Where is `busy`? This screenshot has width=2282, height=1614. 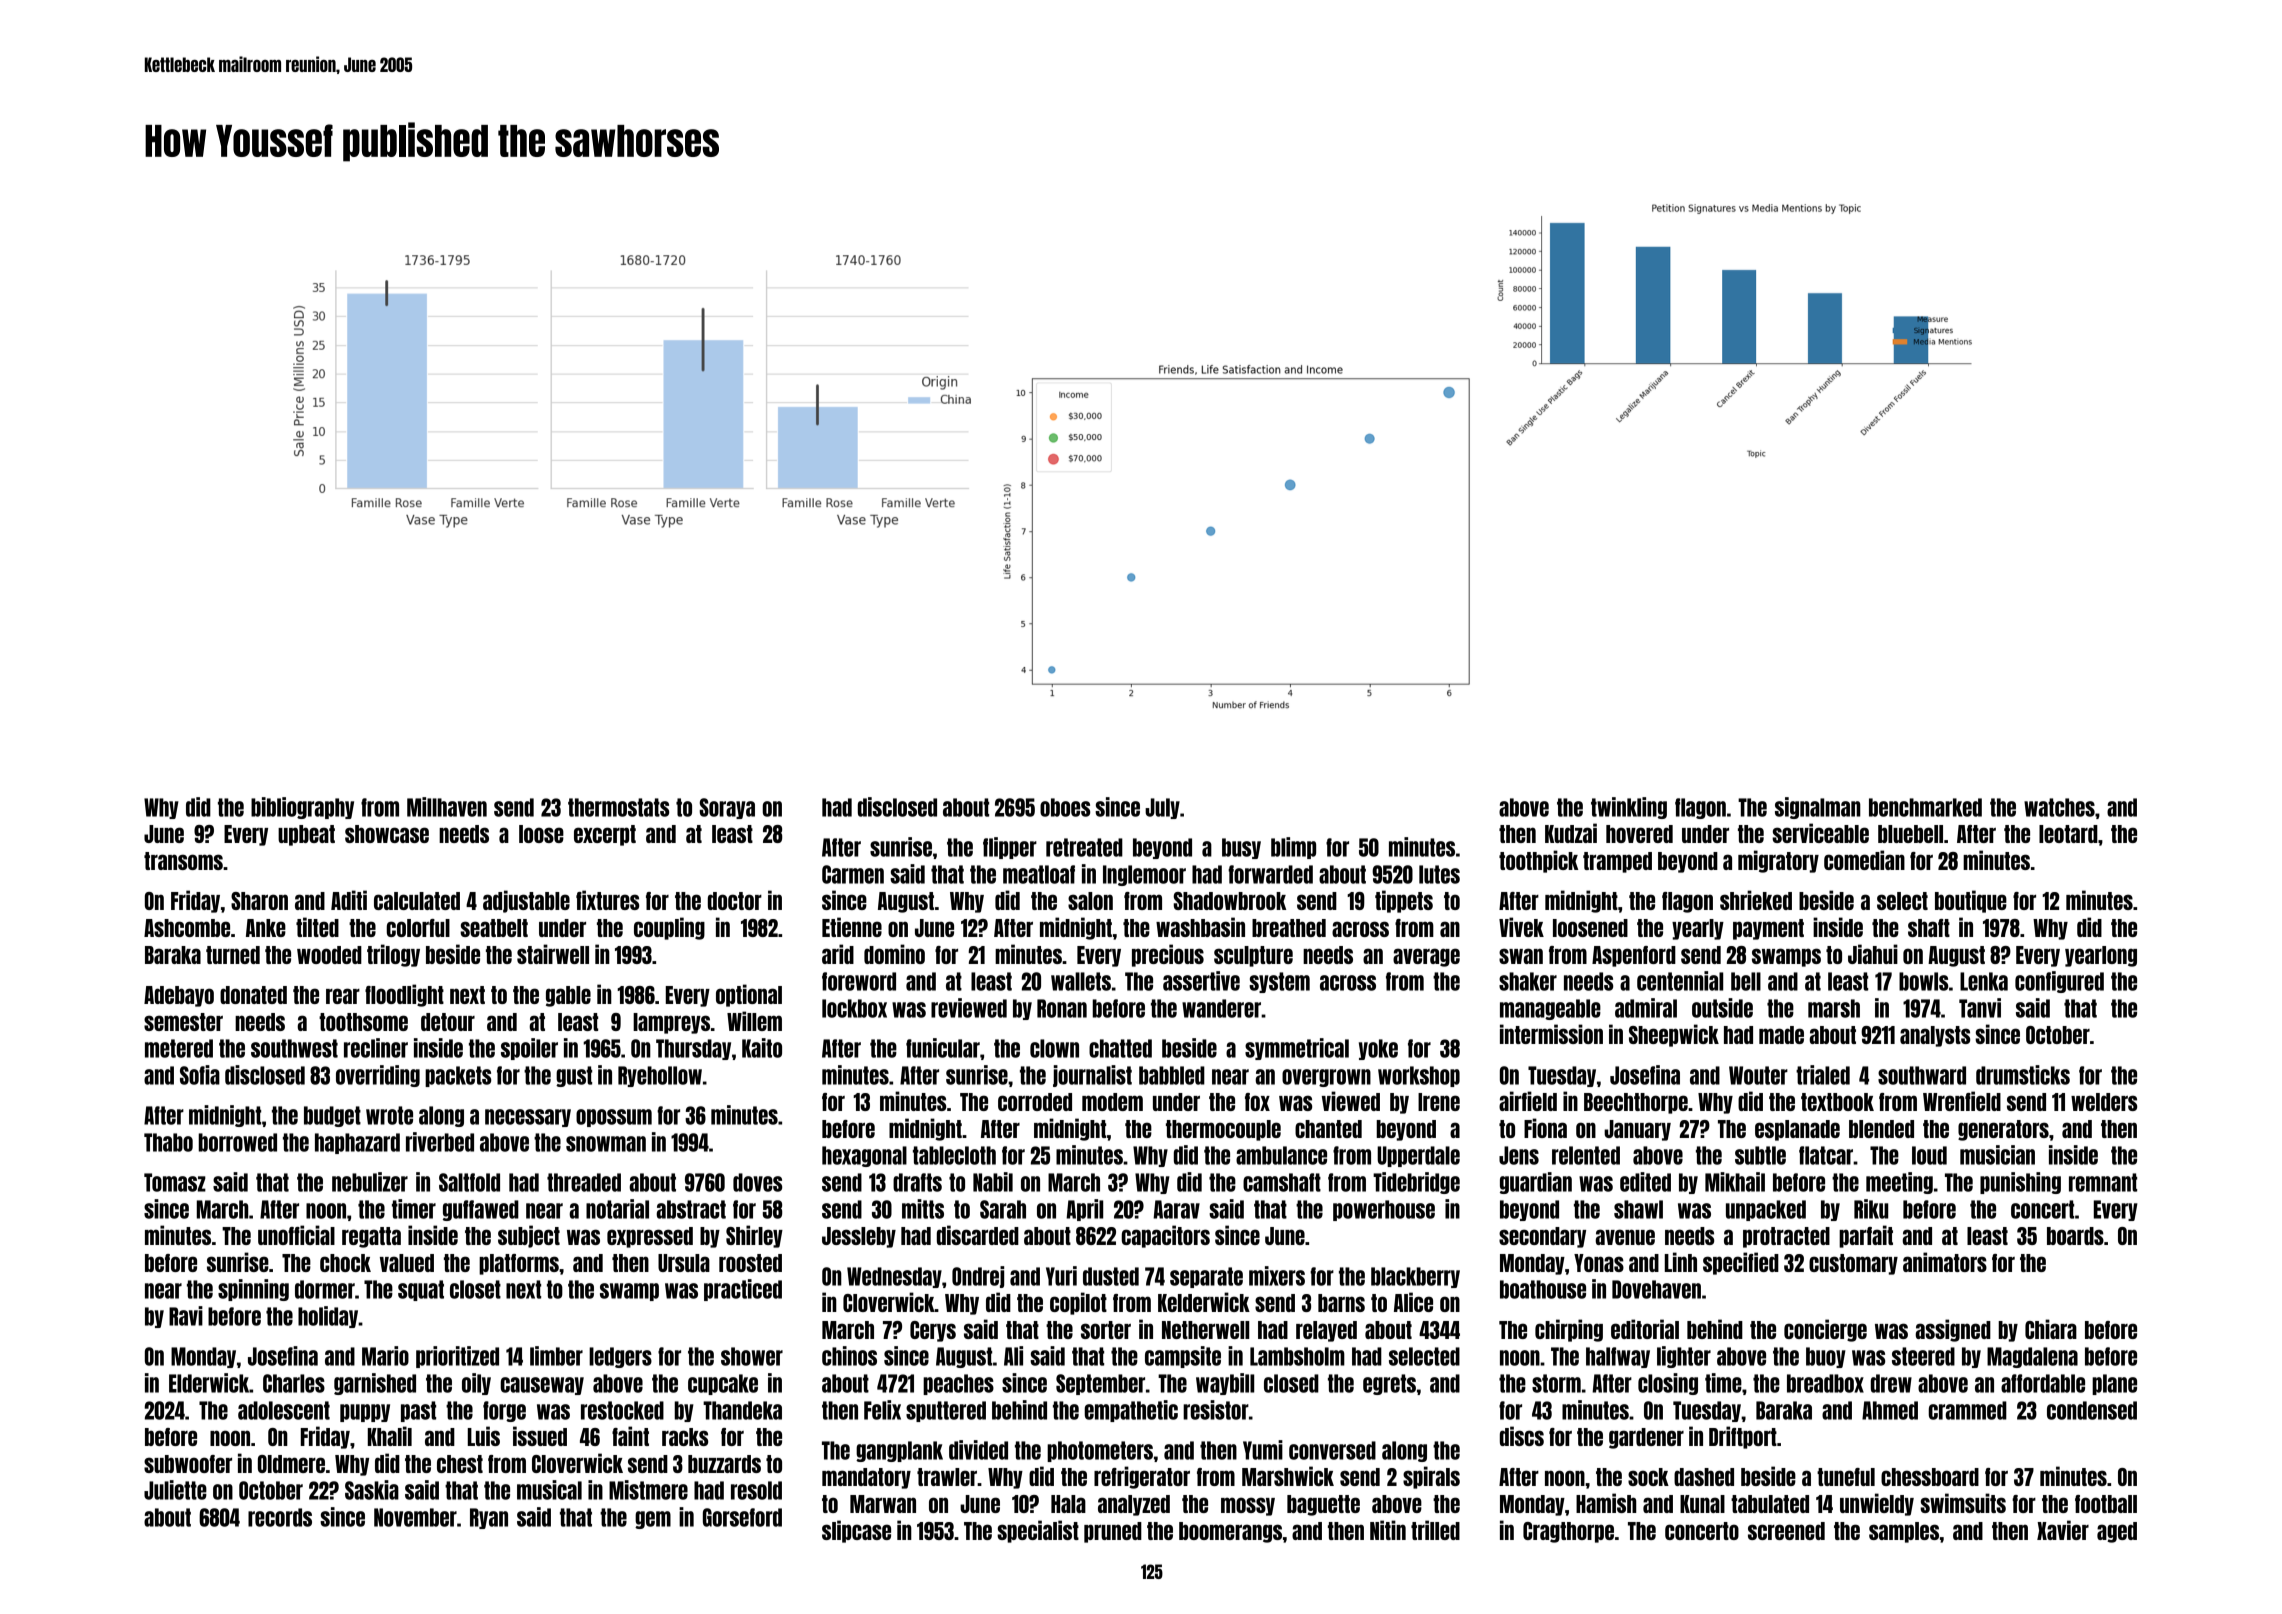
busy is located at coordinates (1241, 848).
